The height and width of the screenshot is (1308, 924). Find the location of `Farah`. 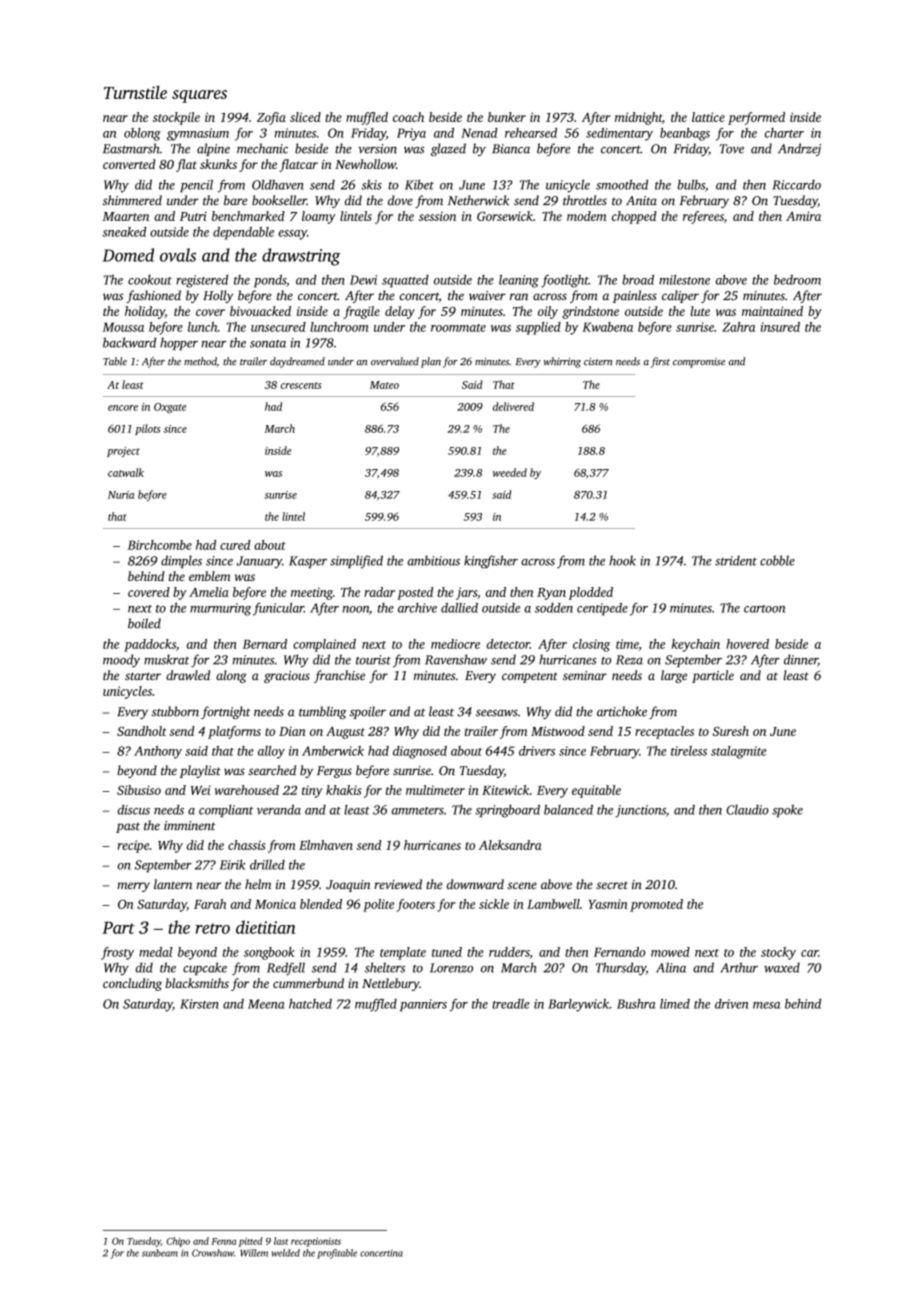

Farah is located at coordinates (210, 904).
